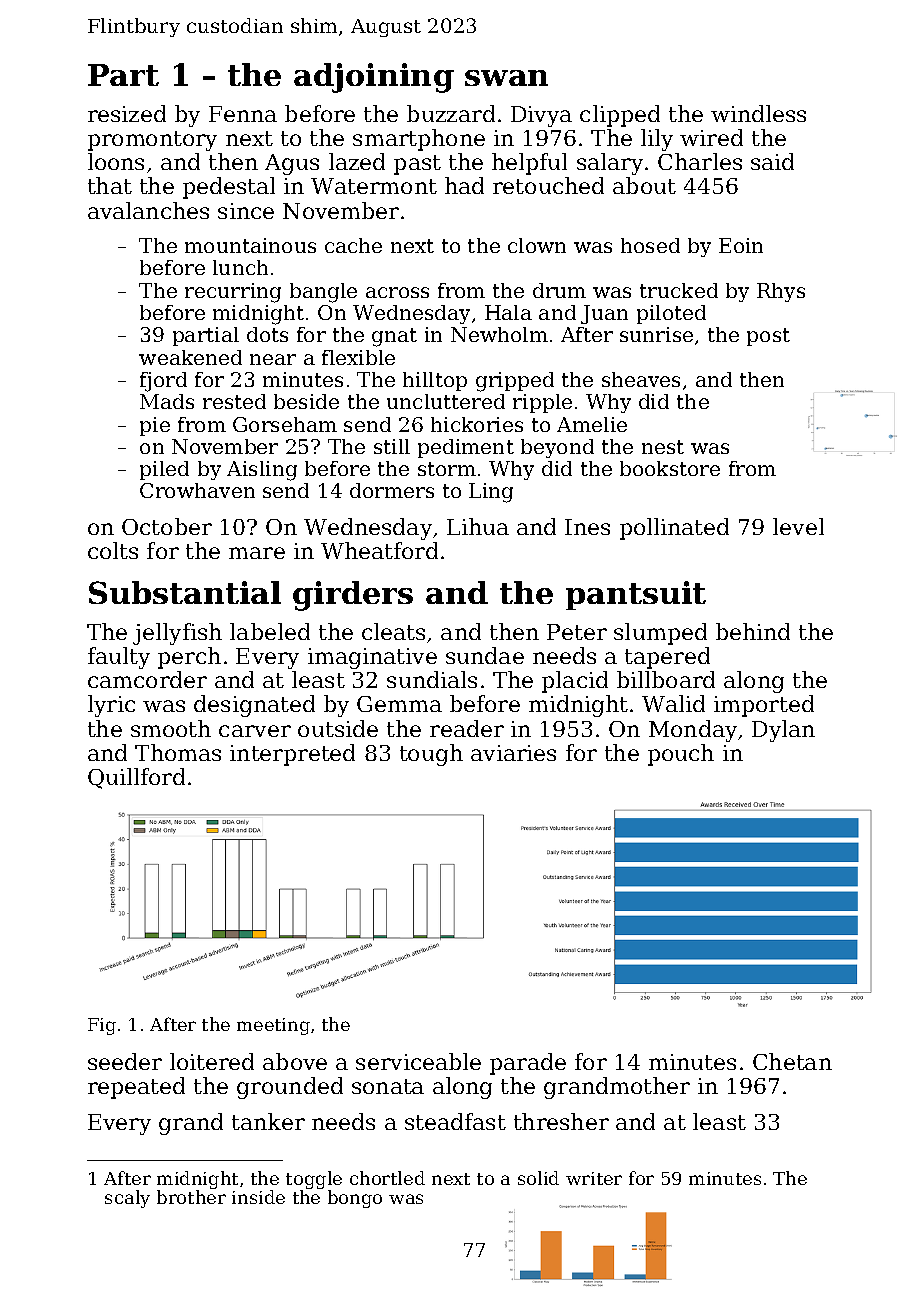 This screenshot has width=924, height=1311. What do you see at coordinates (529, 164) in the screenshot?
I see `helpful` at bounding box center [529, 164].
